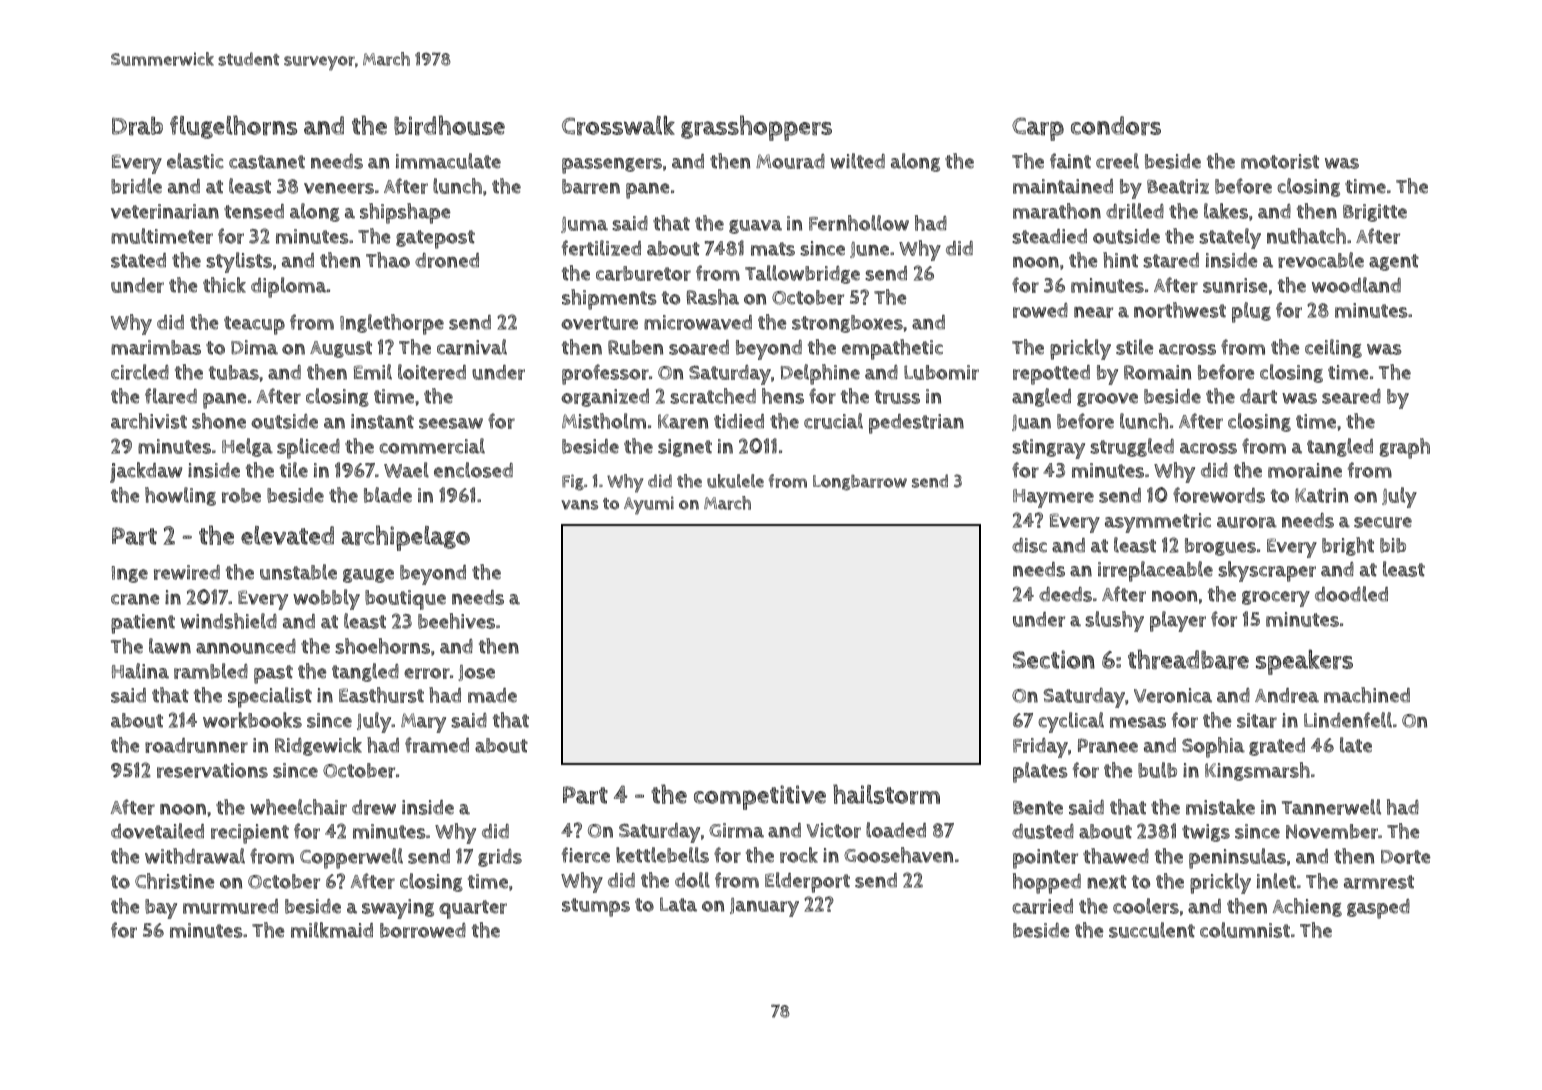 The height and width of the image is (1090, 1542). What do you see at coordinates (405, 213) in the image?
I see `shipshape` at bounding box center [405, 213].
